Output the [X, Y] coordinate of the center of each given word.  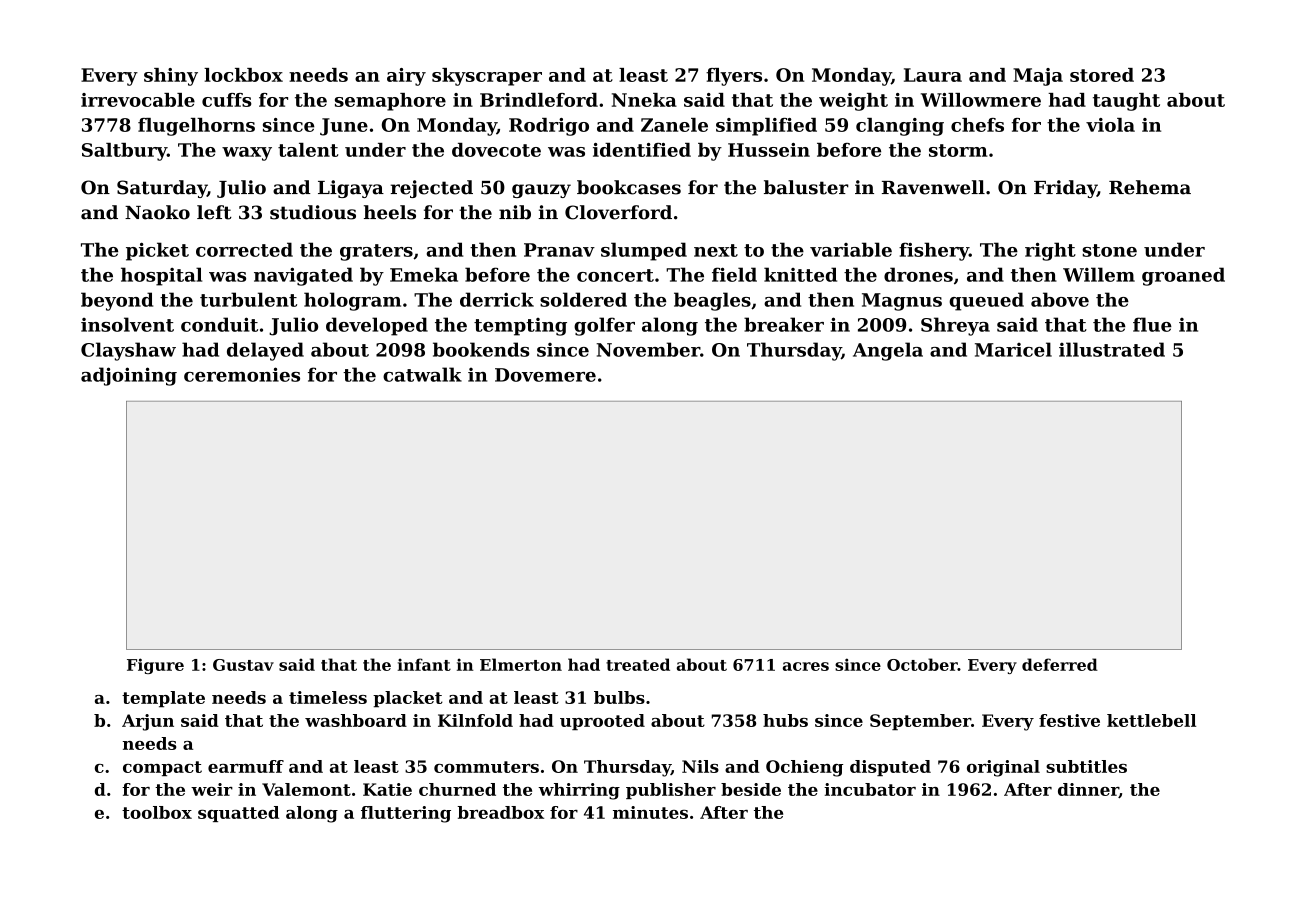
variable [851, 249]
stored [1102, 75]
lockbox [243, 75]
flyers [734, 77]
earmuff [246, 766]
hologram [352, 301]
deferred [1060, 664]
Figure [155, 666]
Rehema [1150, 187]
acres [806, 666]
